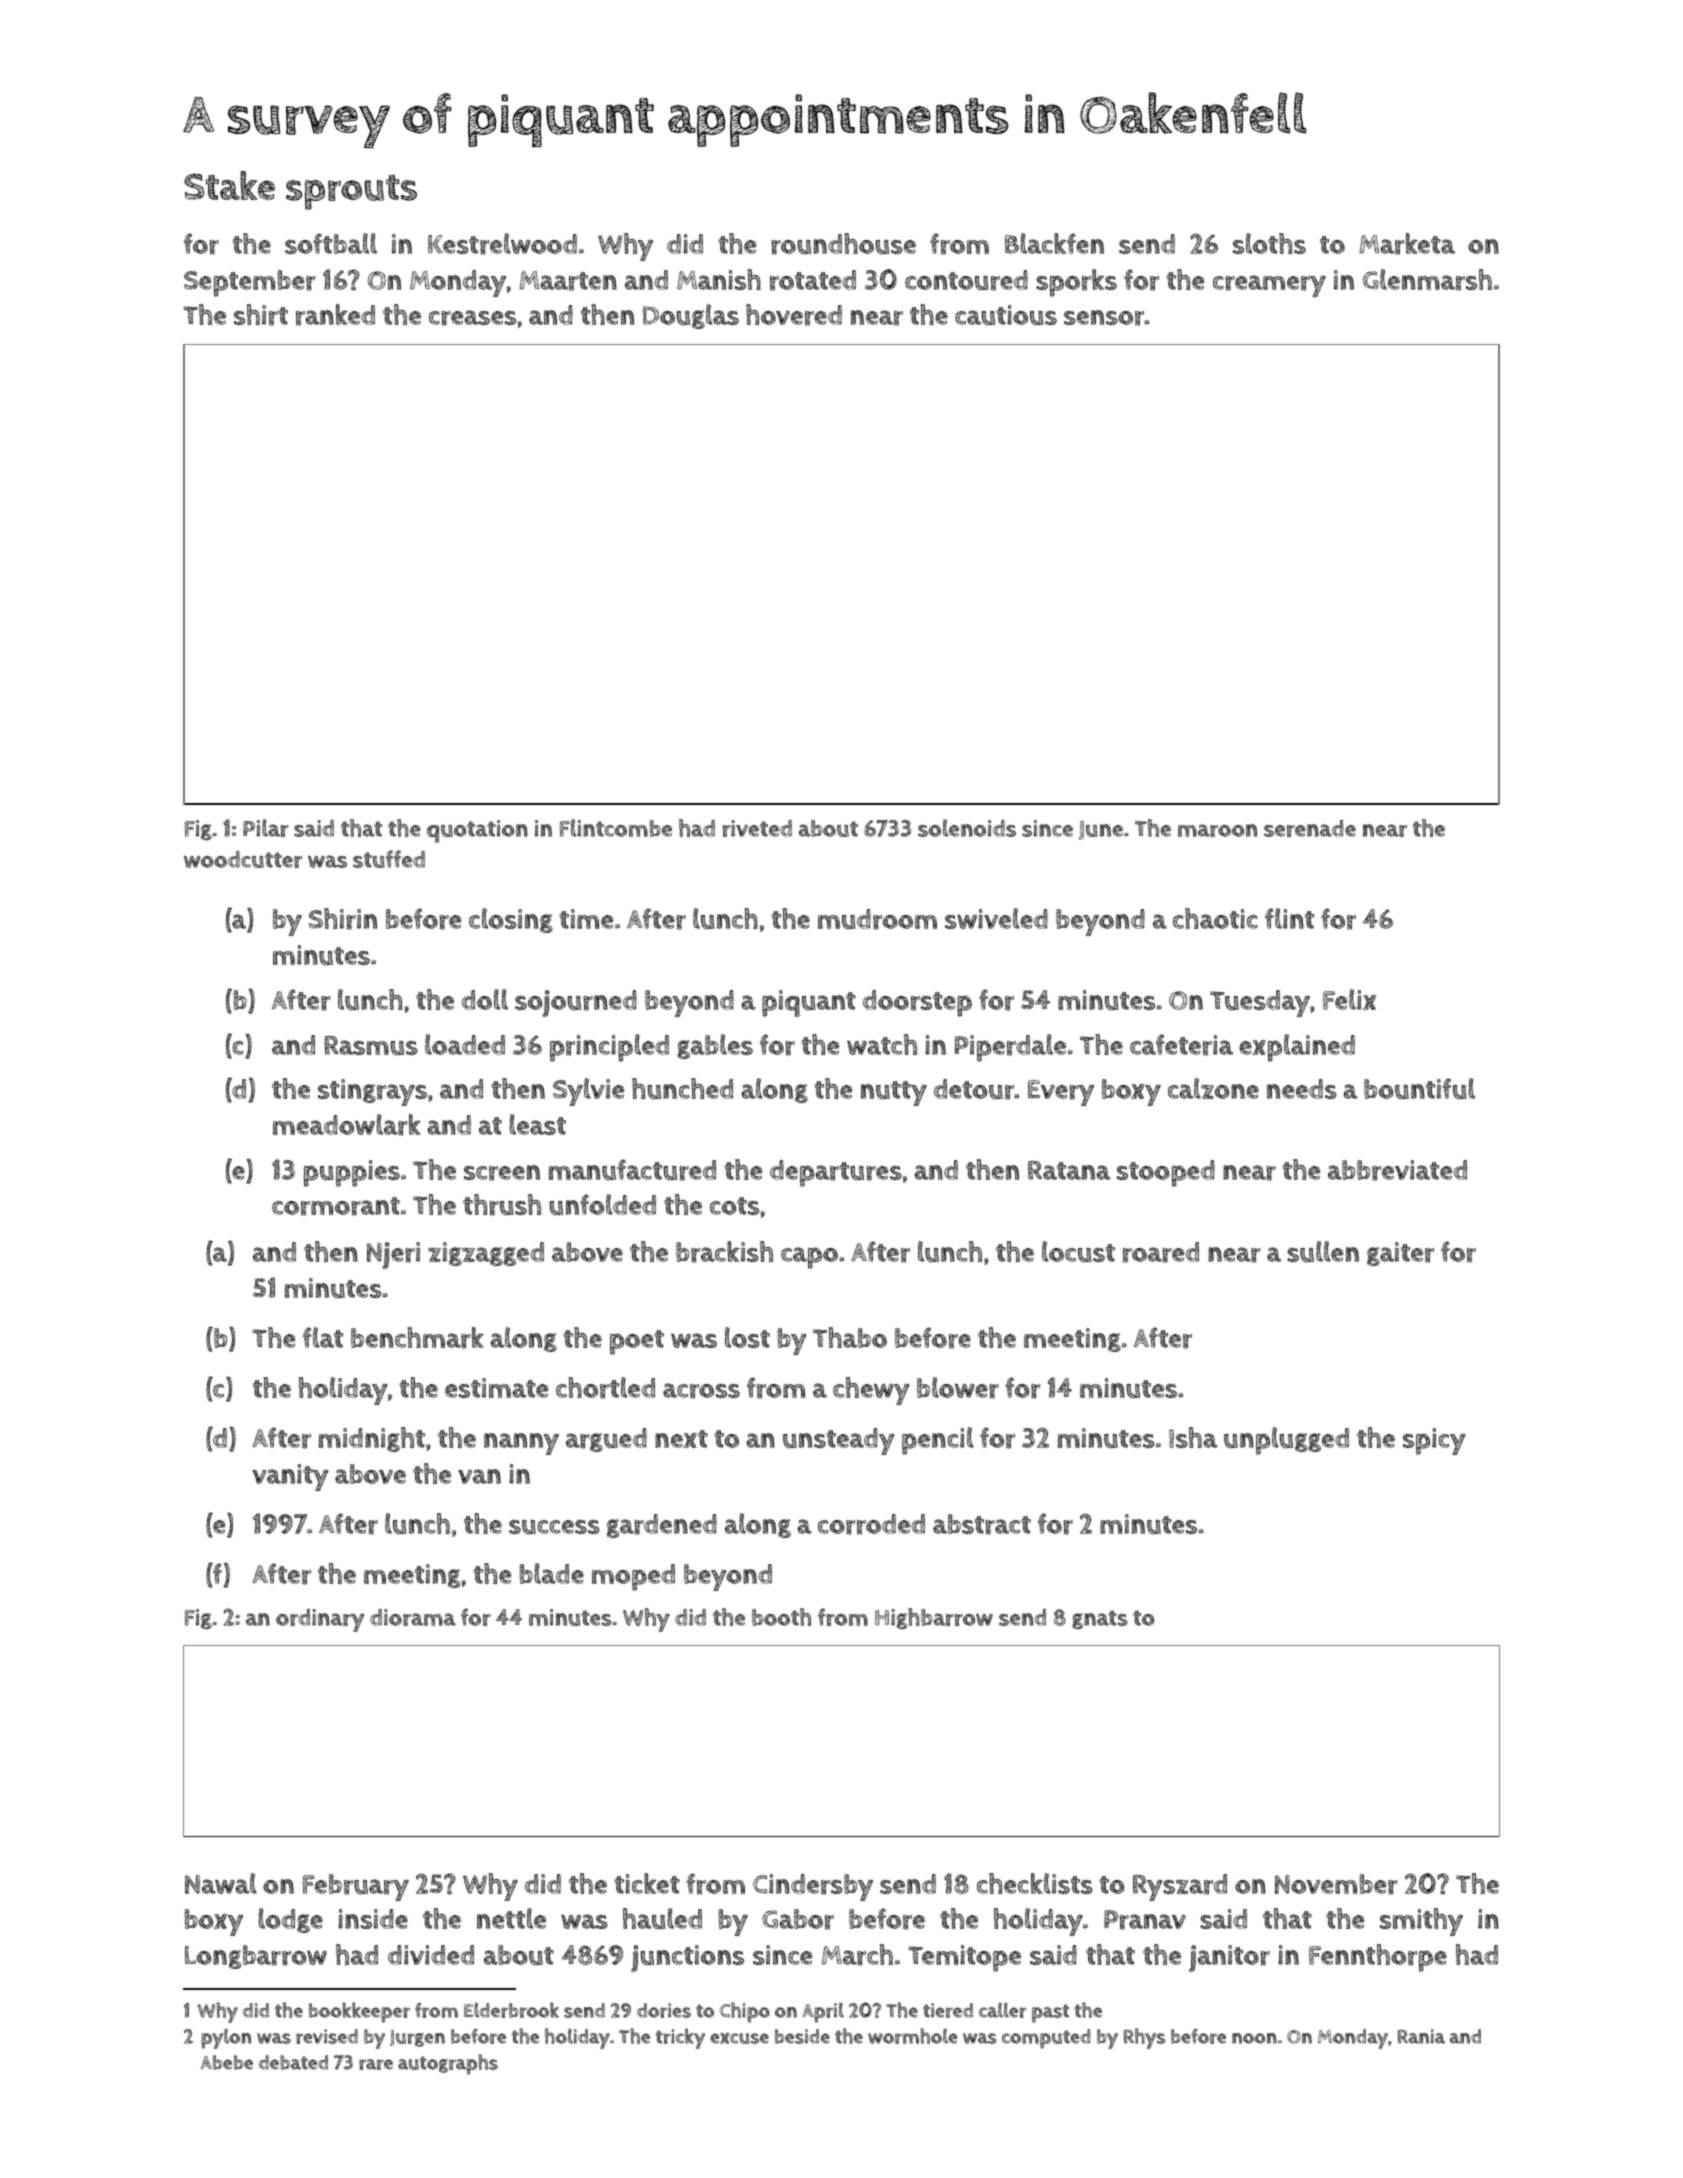 Image resolution: width=1683 pixels, height=2178 pixels. I want to click on Shirin, so click(343, 919).
